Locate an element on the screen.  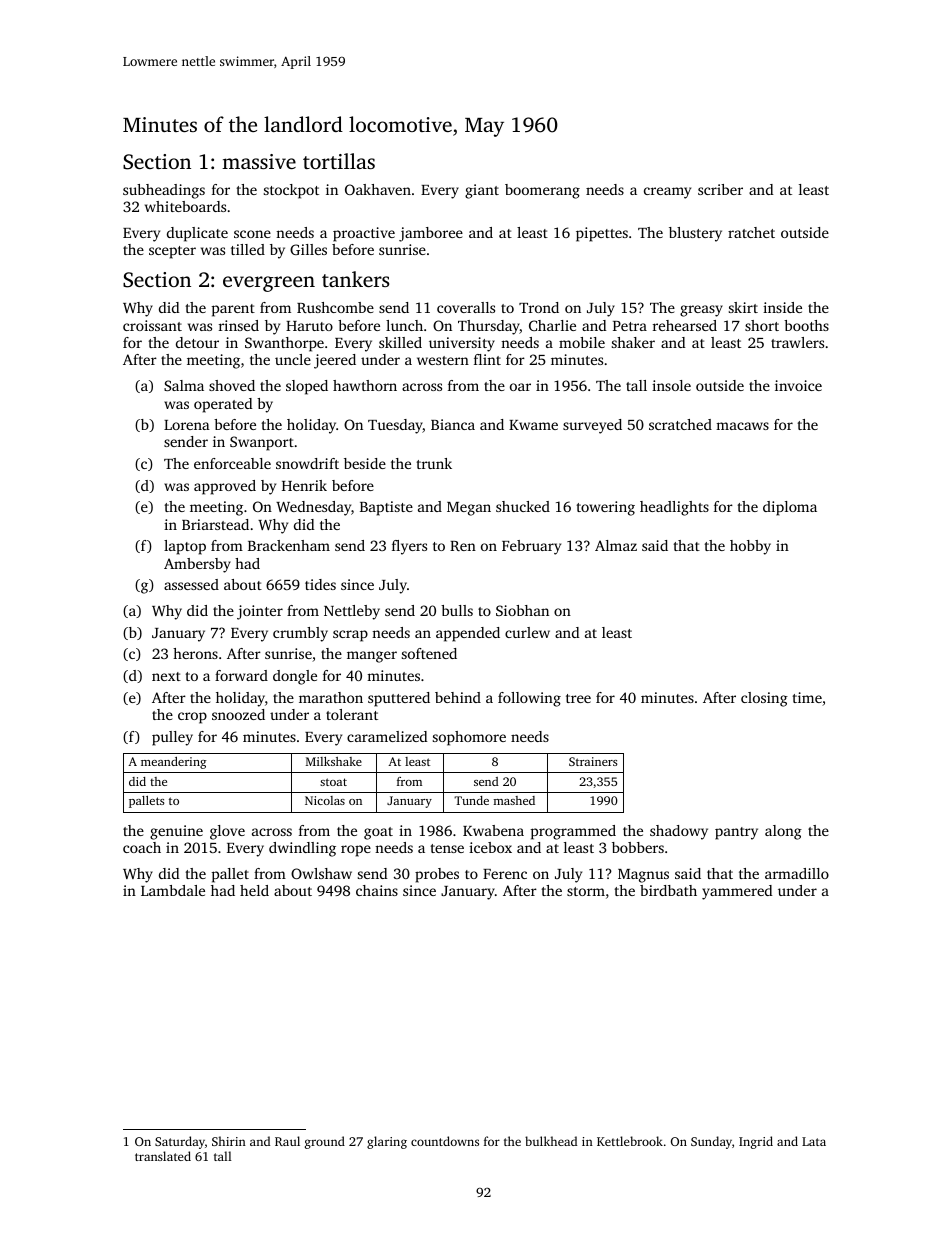
probes is located at coordinates (437, 875).
